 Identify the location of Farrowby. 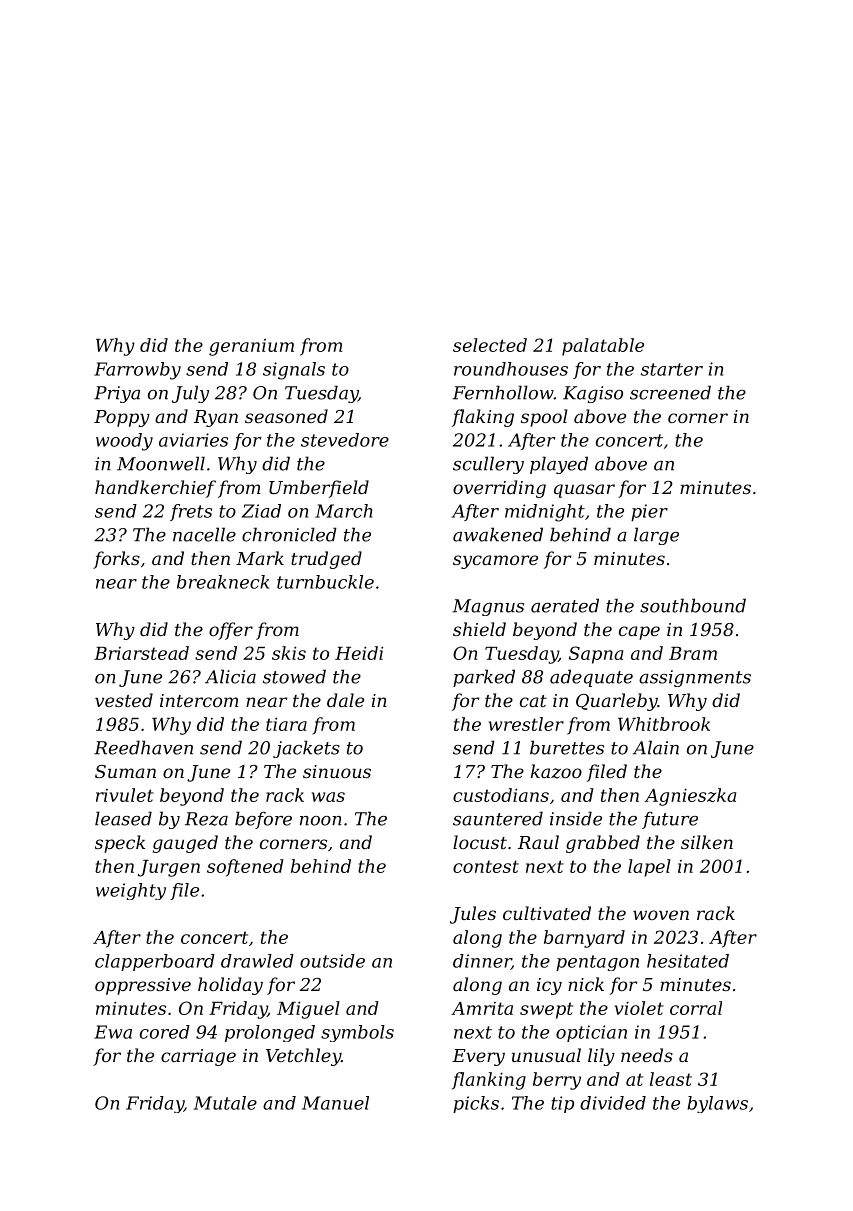
(137, 371).
